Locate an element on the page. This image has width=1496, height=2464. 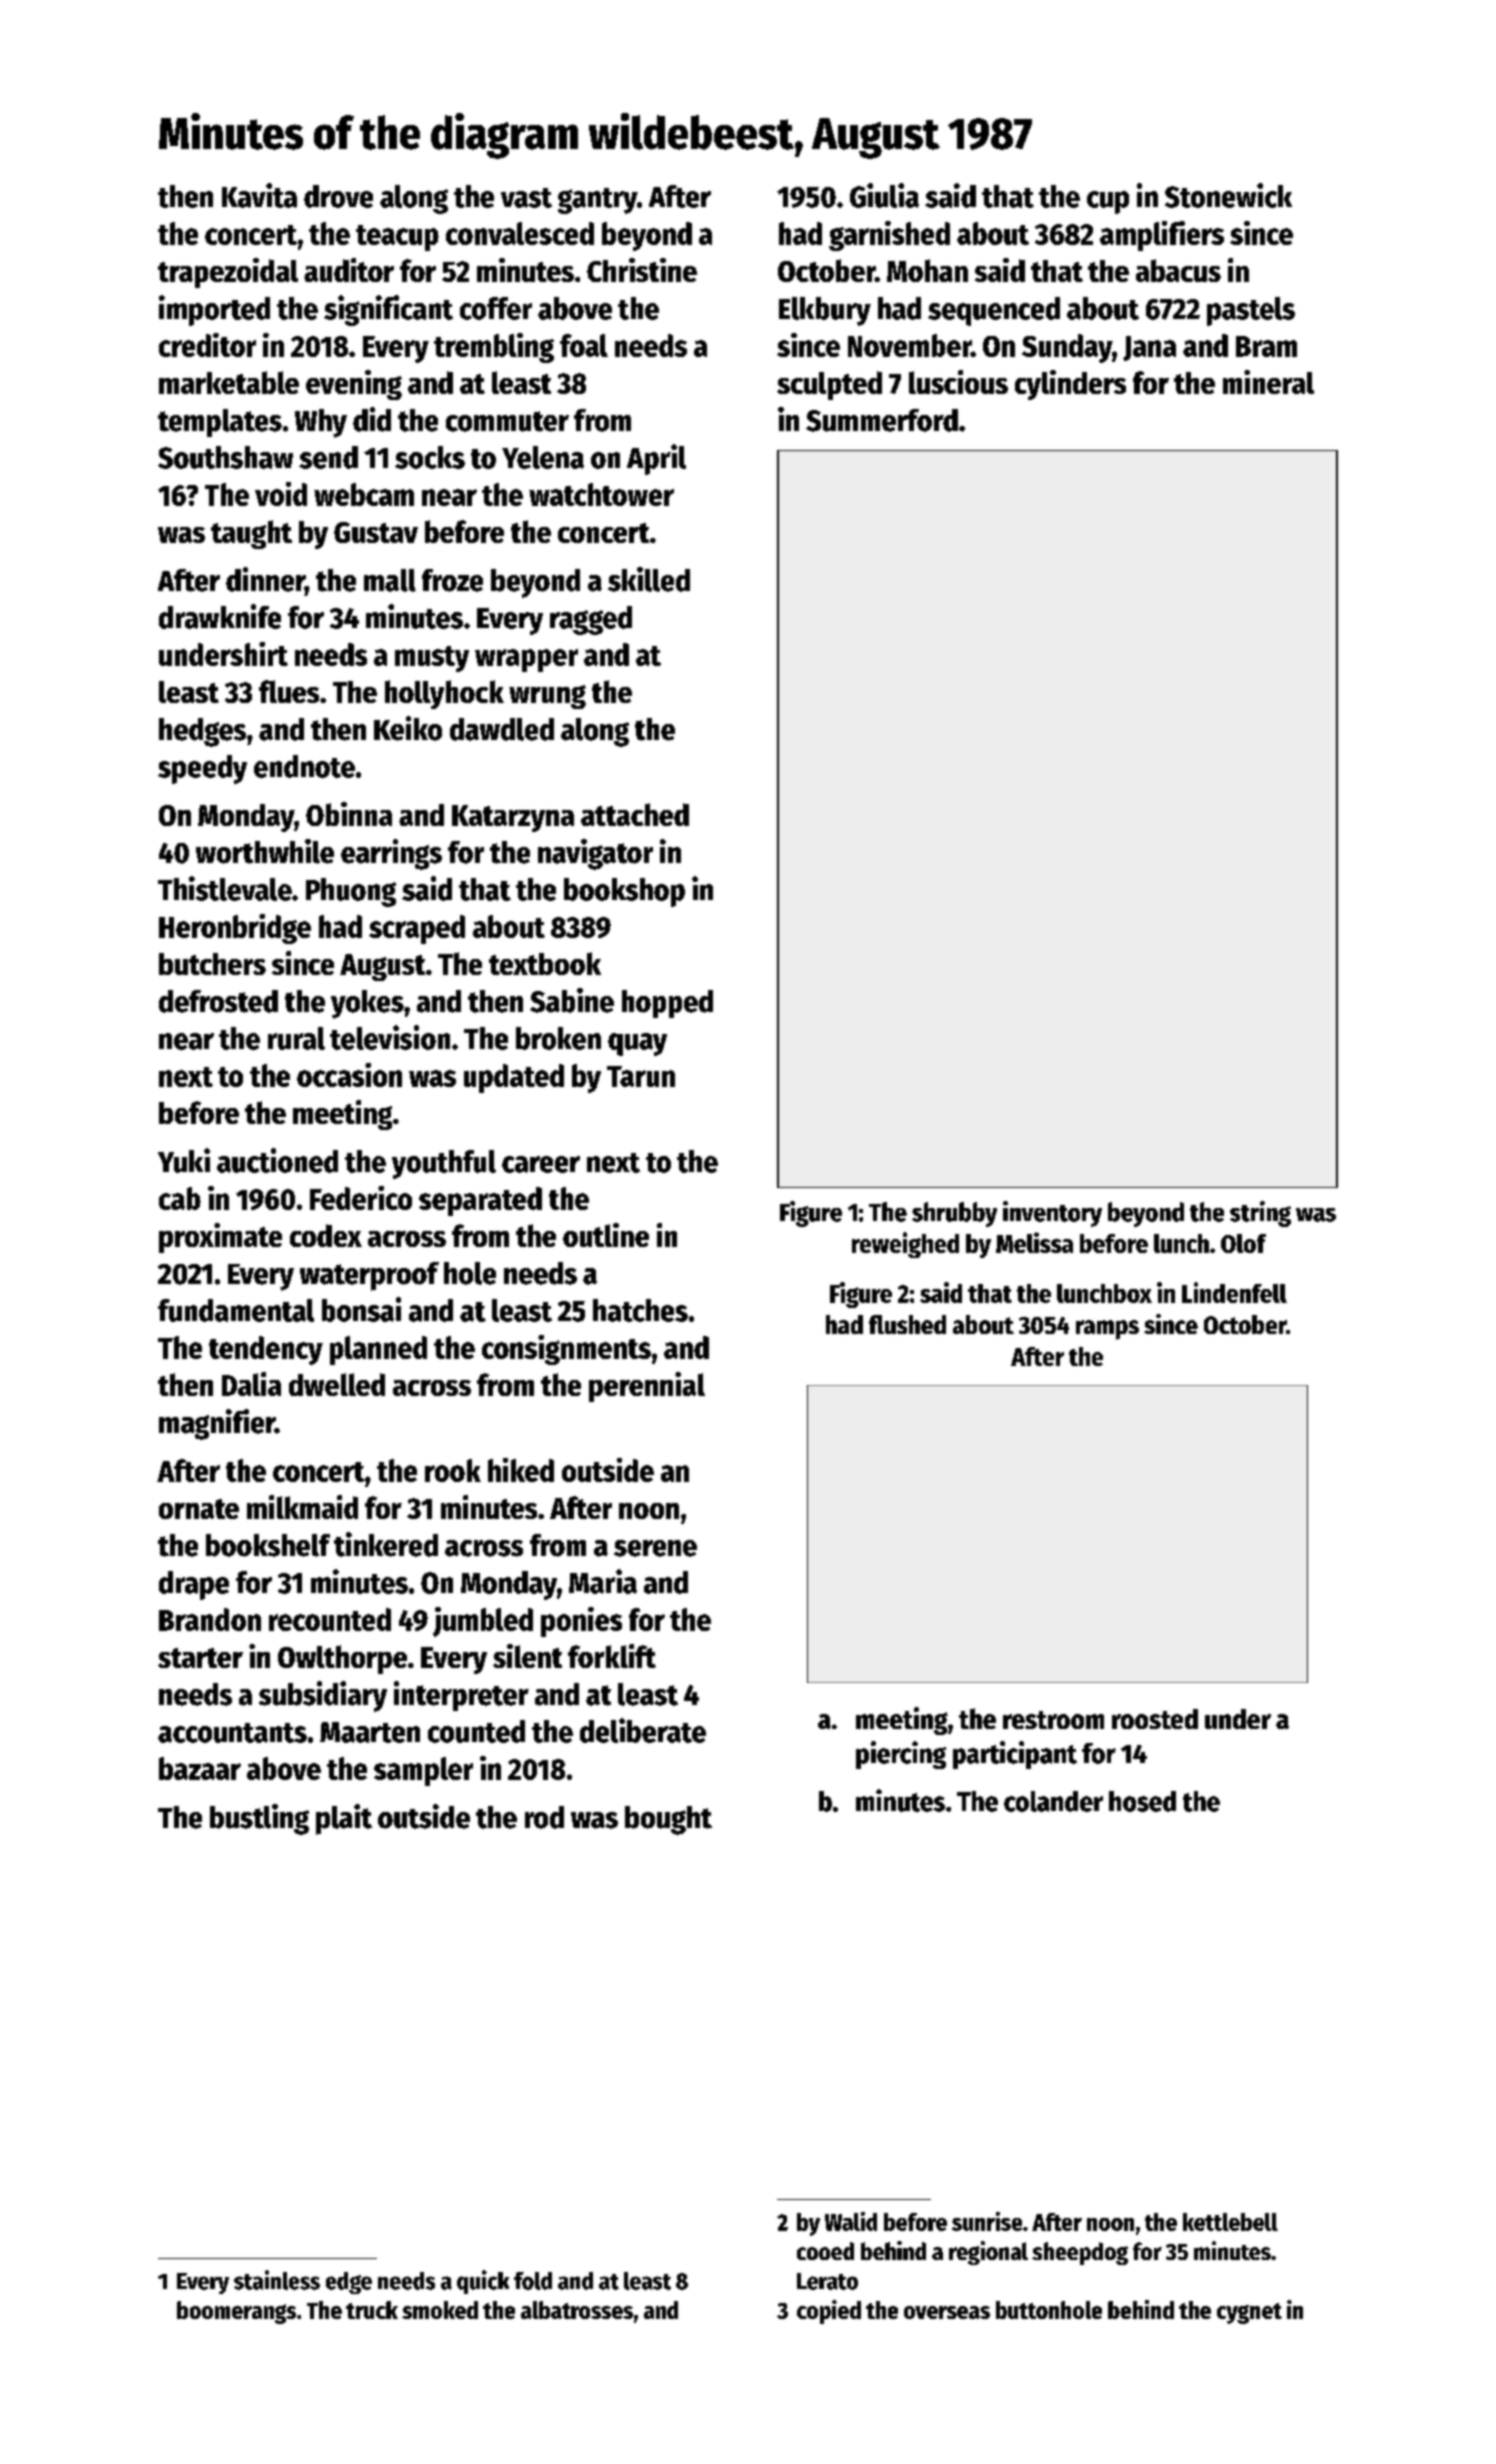
Stonewick is located at coordinates (1228, 195).
